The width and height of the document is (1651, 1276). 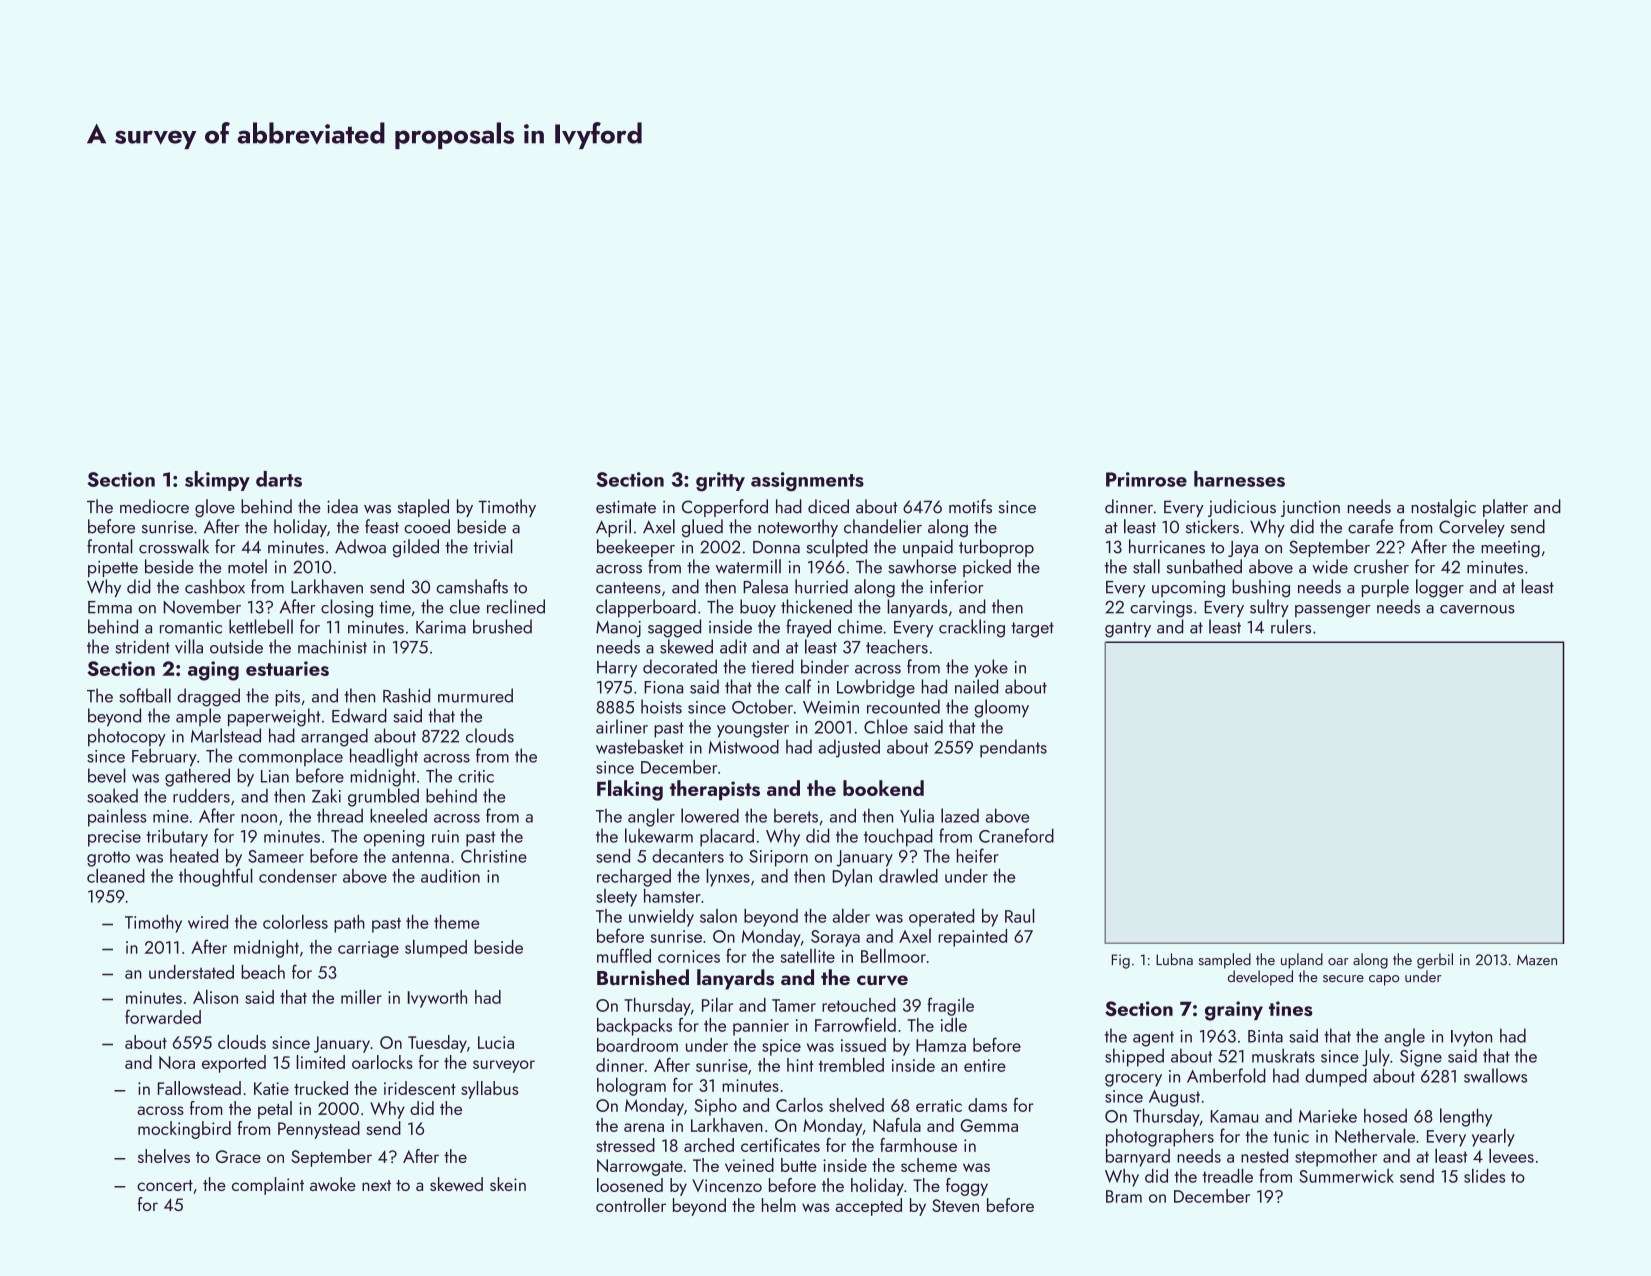 I want to click on Mazen, so click(x=1537, y=960).
